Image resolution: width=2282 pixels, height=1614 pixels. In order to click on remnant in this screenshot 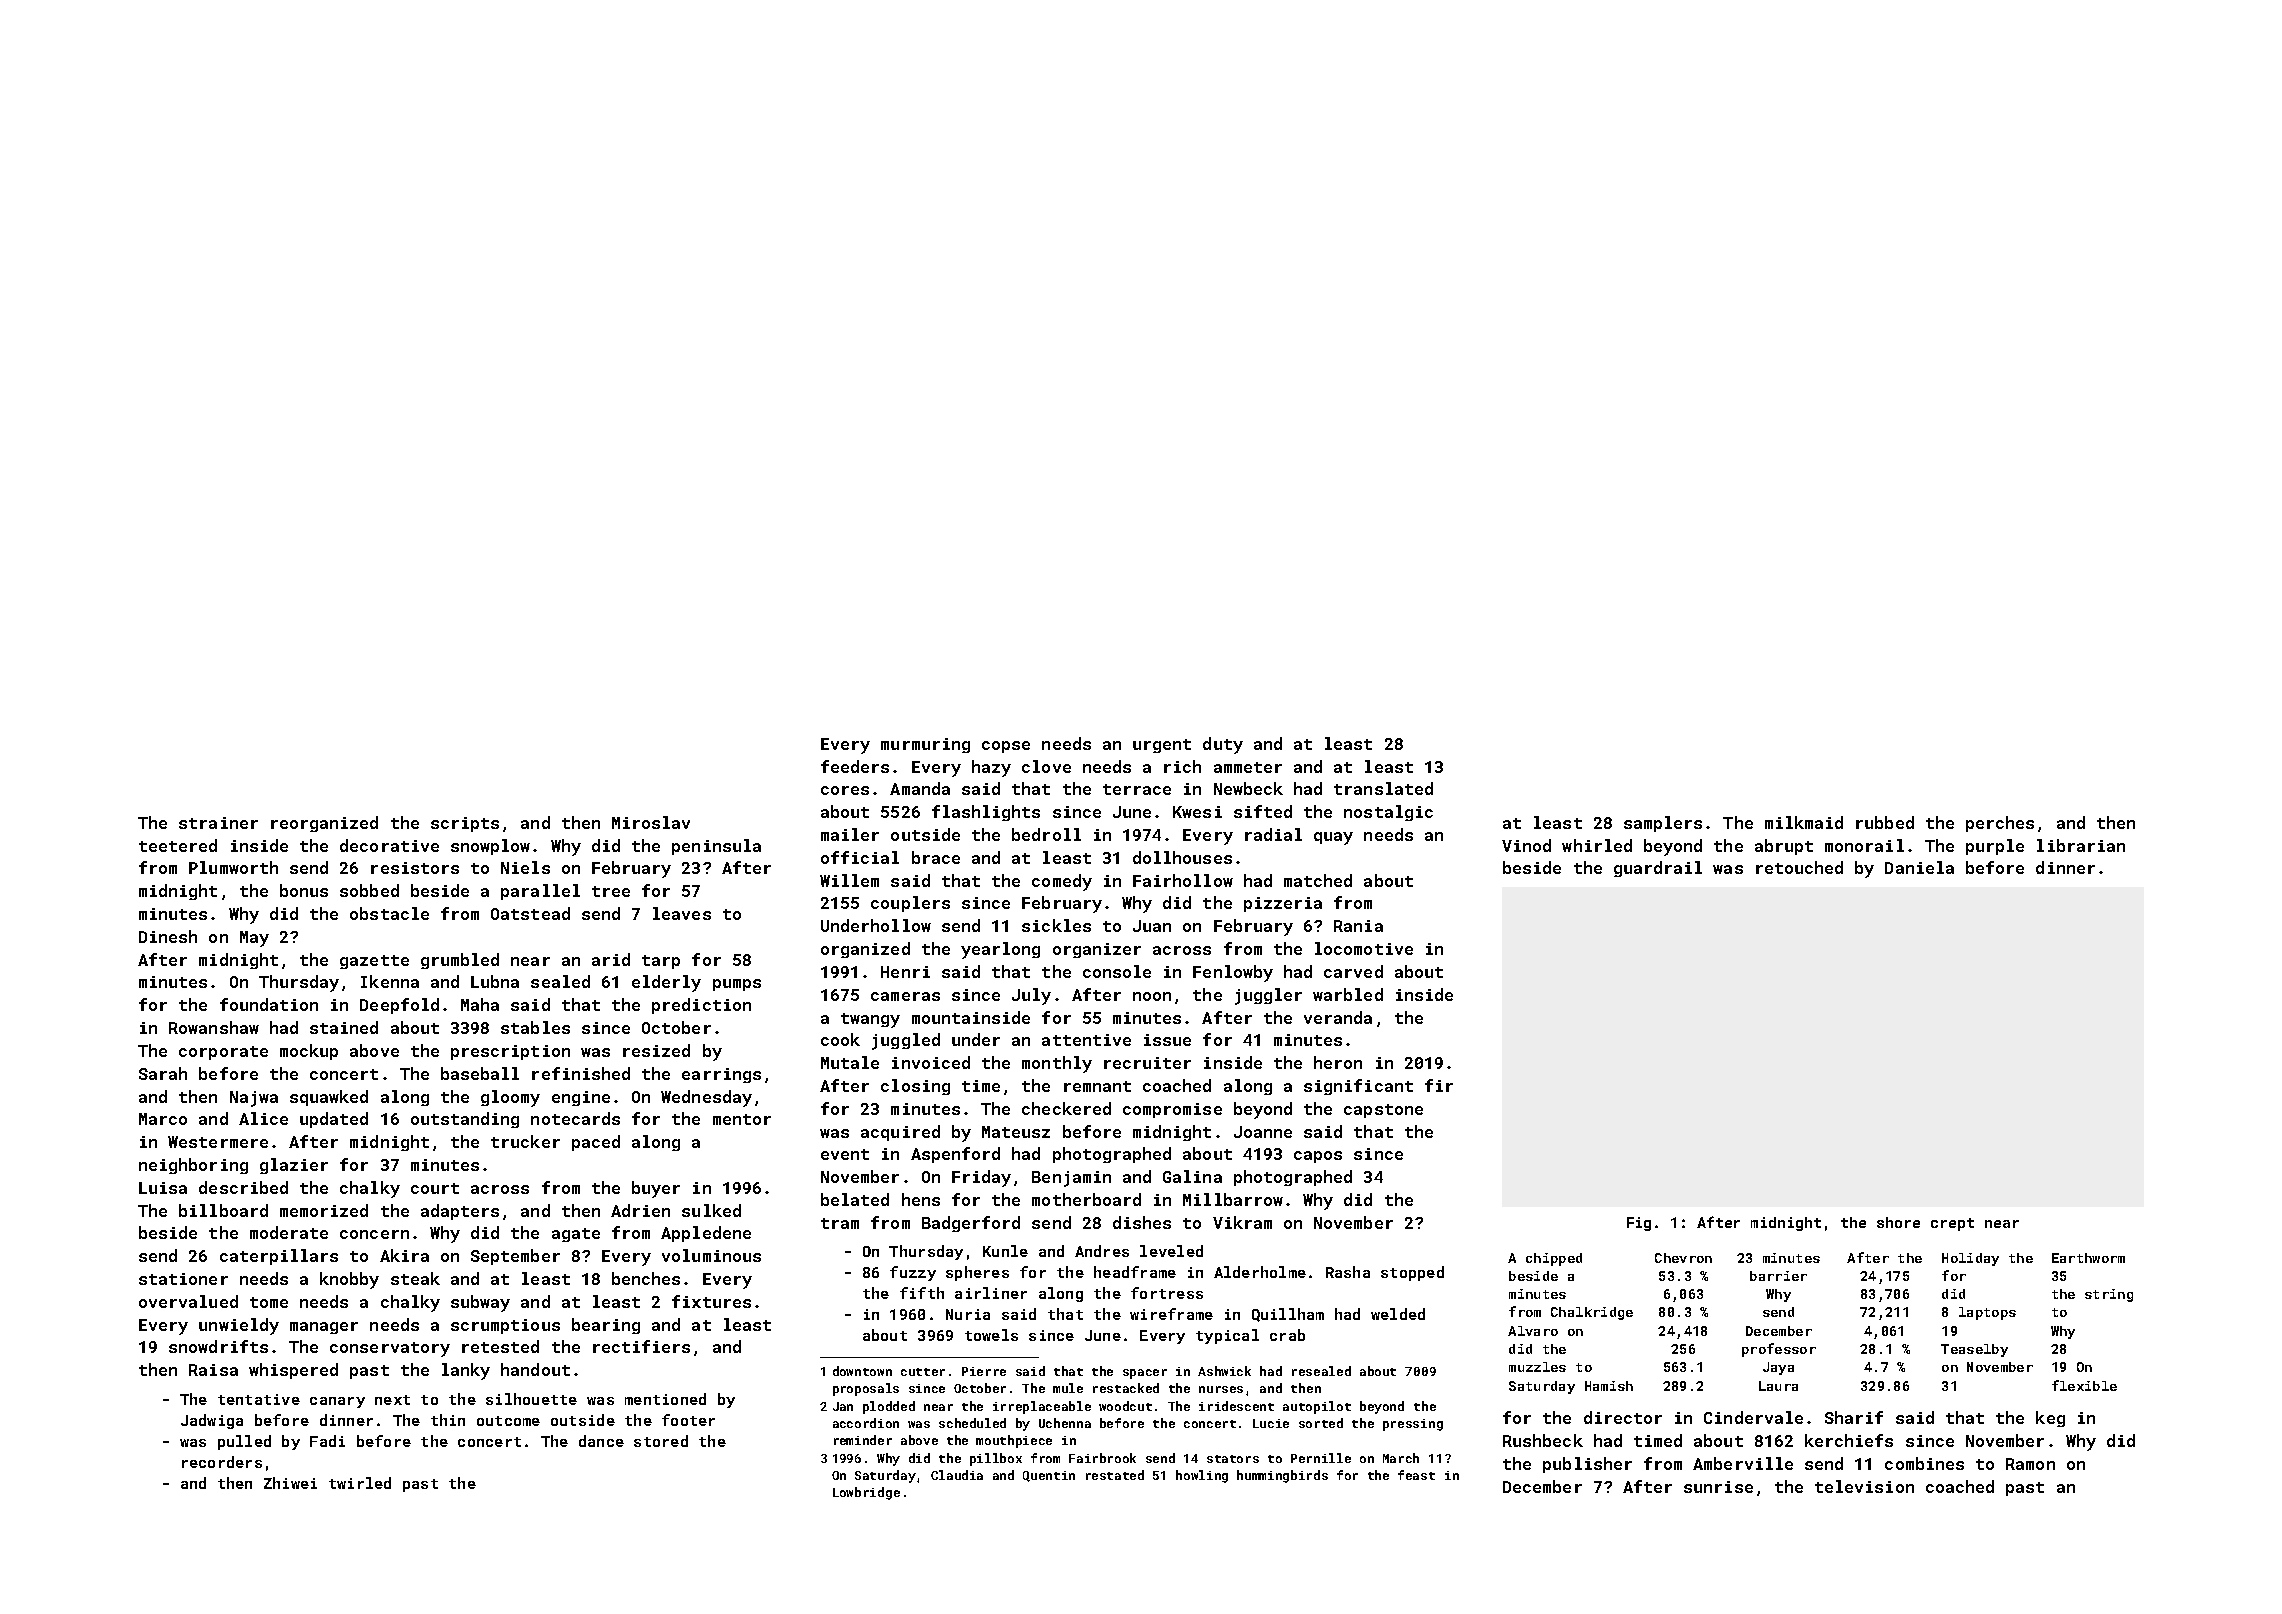, I will do `click(1097, 1086)`.
